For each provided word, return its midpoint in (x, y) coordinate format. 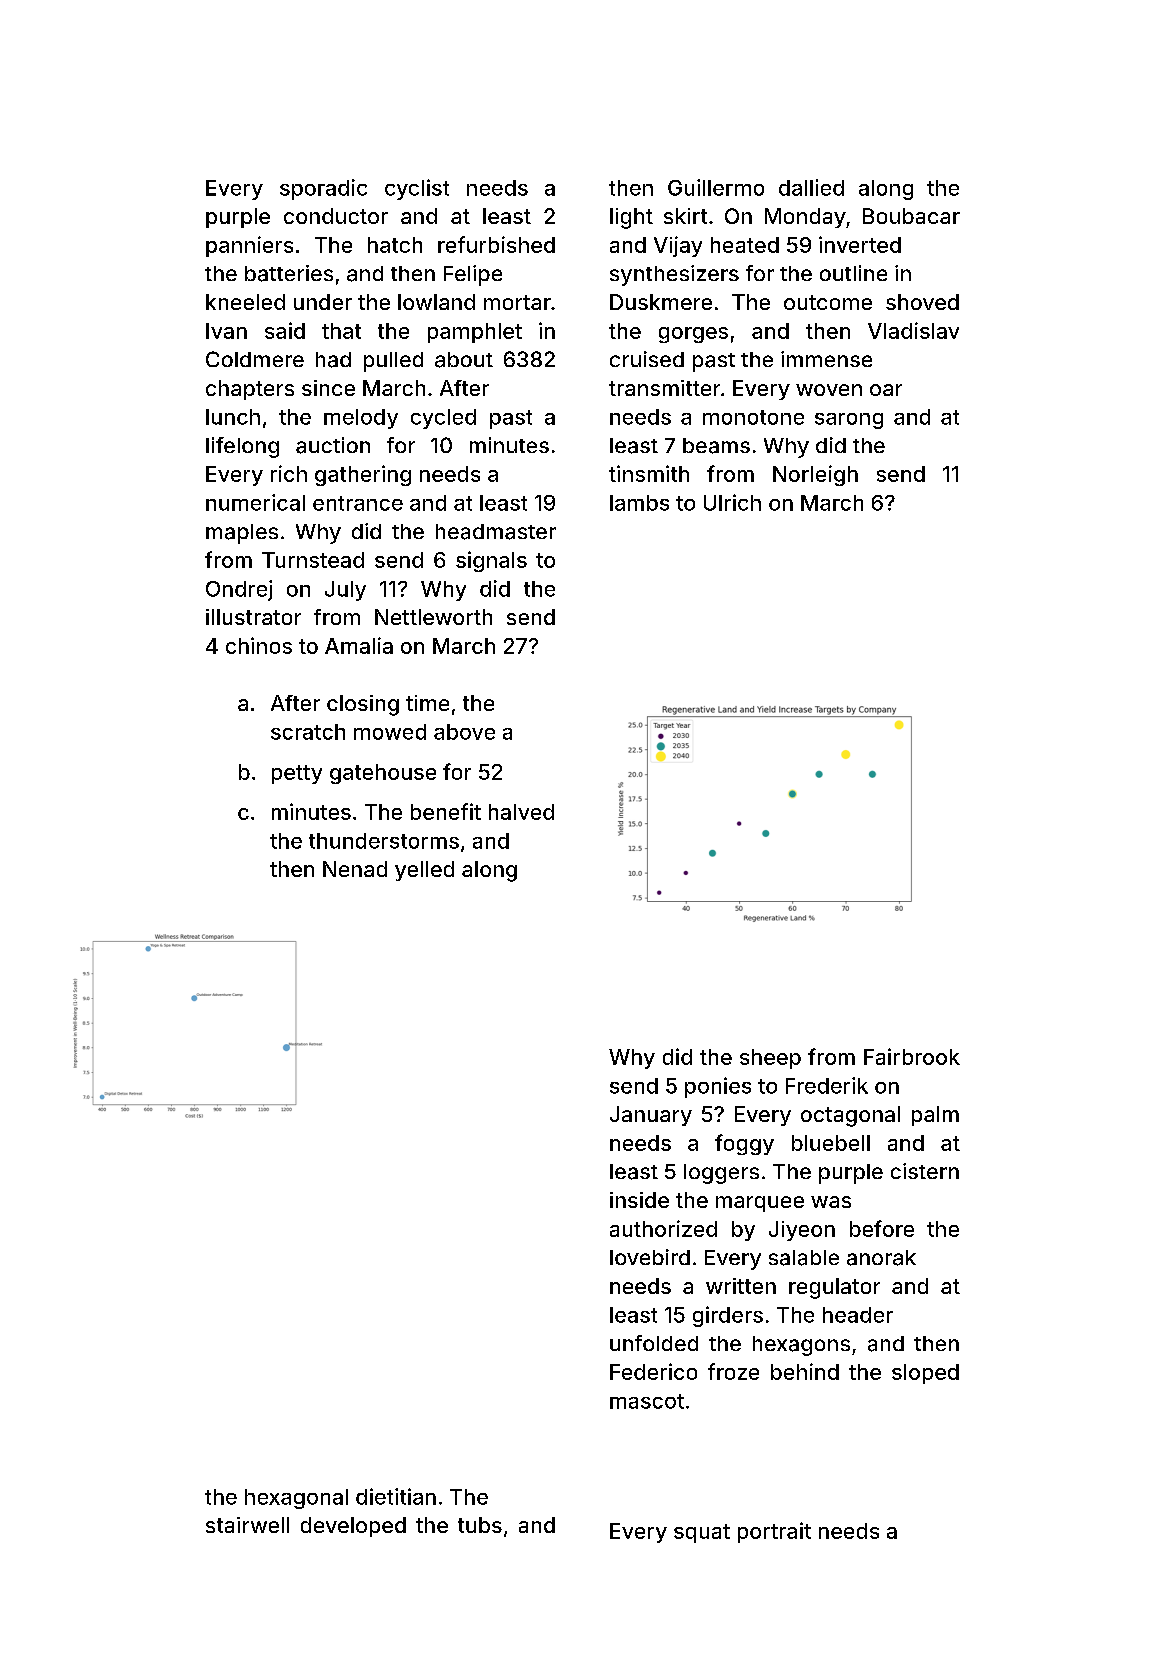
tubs (480, 1525)
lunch (233, 417)
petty (297, 774)
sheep (770, 1059)
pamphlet (475, 333)
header (858, 1315)
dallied (811, 187)
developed (353, 1527)
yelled (424, 871)
